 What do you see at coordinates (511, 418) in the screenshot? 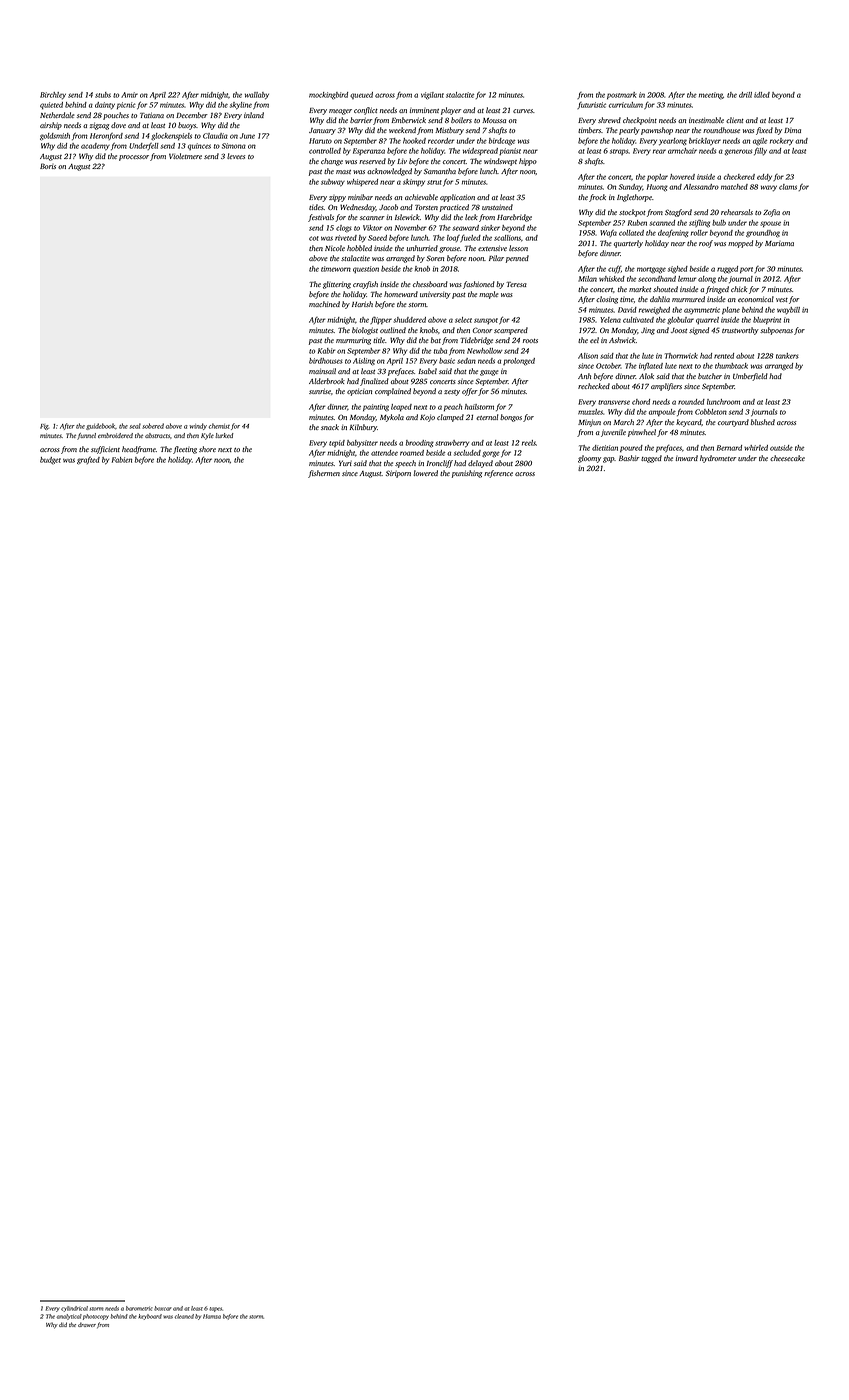
I see `bongos` at bounding box center [511, 418].
